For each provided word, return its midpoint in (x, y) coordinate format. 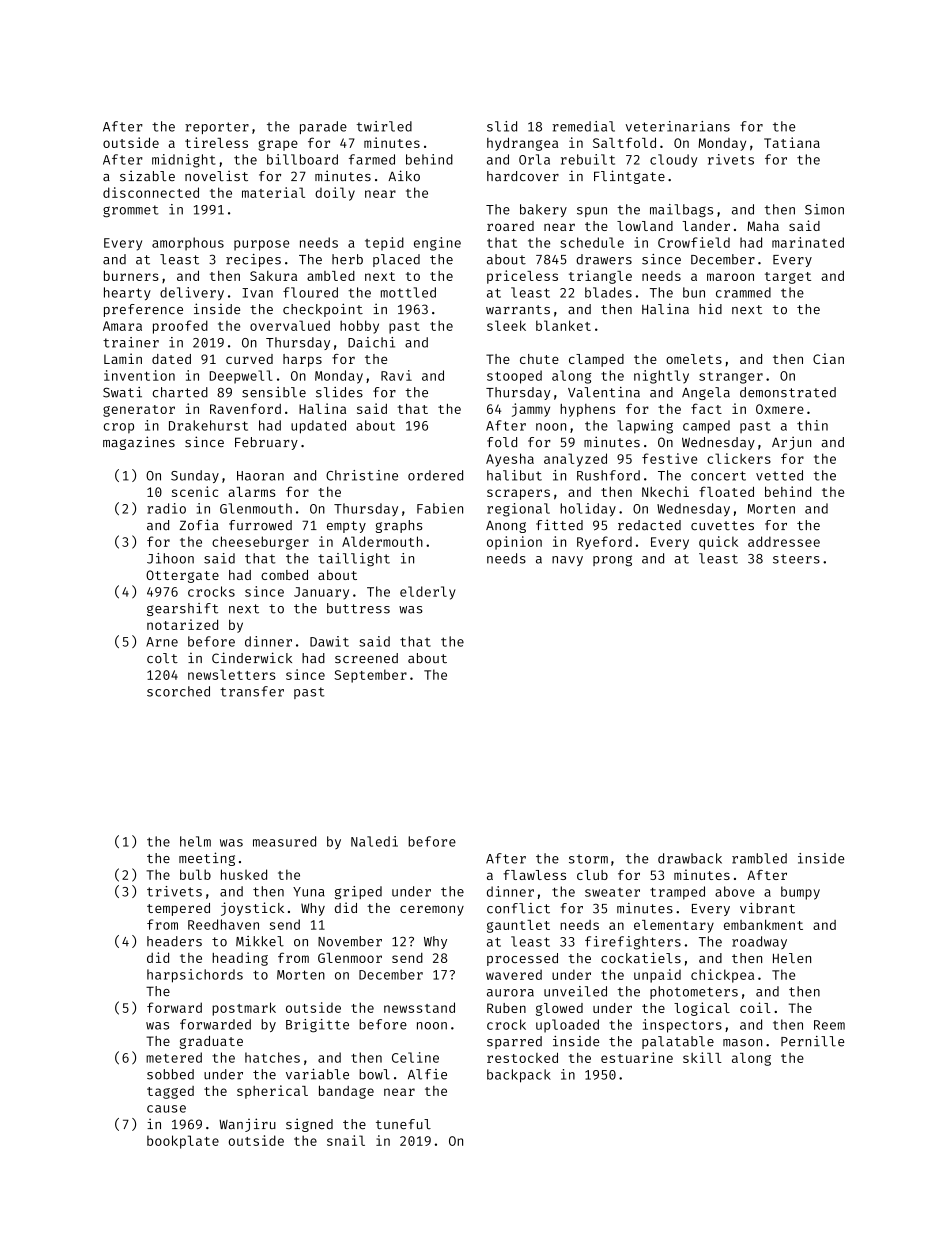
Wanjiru (247, 1125)
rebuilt (588, 159)
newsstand (419, 1007)
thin (812, 425)
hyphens (587, 410)
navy (567, 561)
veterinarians (678, 126)
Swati (122, 392)
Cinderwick (252, 658)
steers (796, 559)
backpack (519, 1076)
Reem (829, 1025)
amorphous (188, 244)
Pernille (812, 1041)
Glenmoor (350, 958)
